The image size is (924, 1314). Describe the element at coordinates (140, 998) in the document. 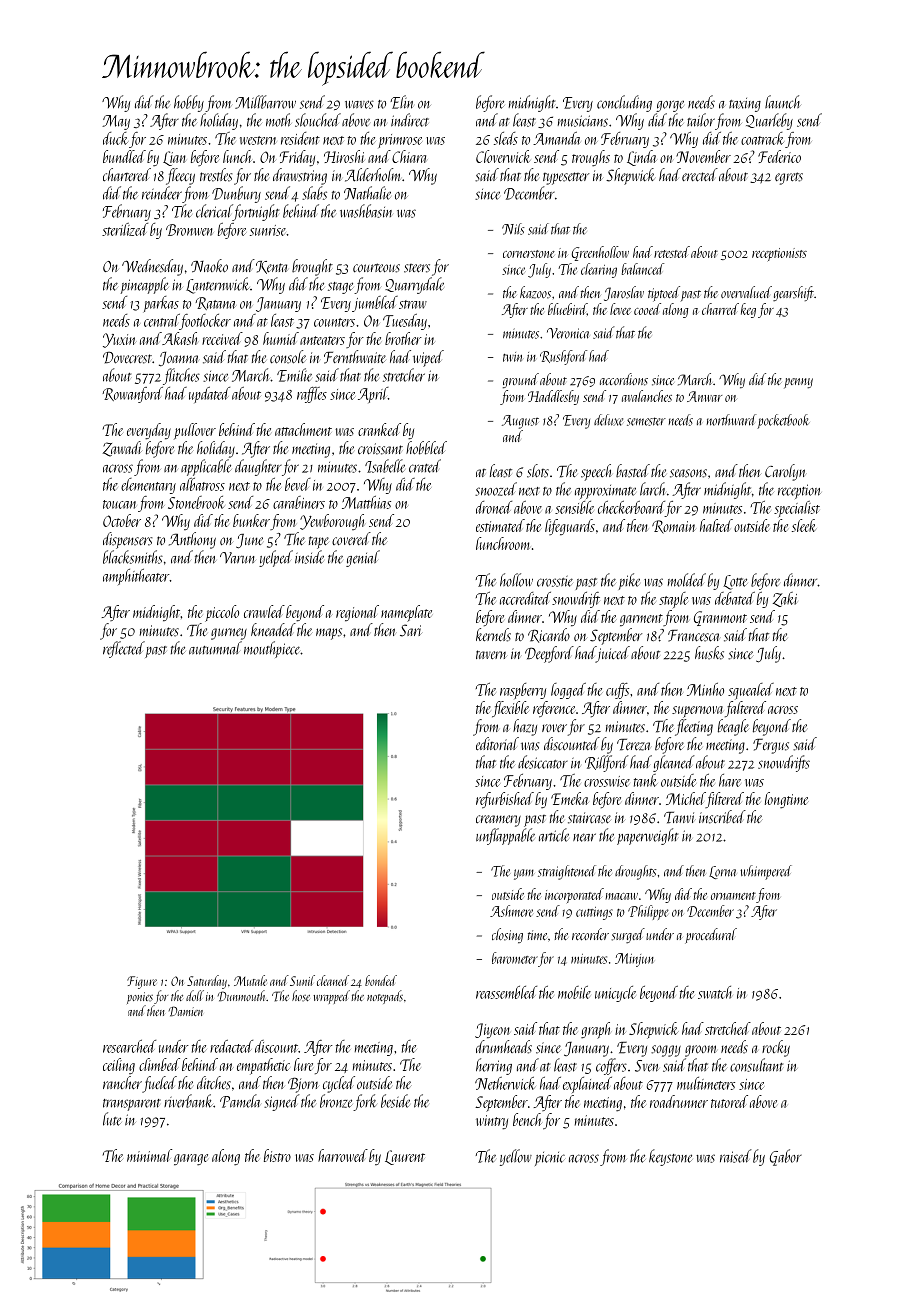

I see `ponies` at that location.
